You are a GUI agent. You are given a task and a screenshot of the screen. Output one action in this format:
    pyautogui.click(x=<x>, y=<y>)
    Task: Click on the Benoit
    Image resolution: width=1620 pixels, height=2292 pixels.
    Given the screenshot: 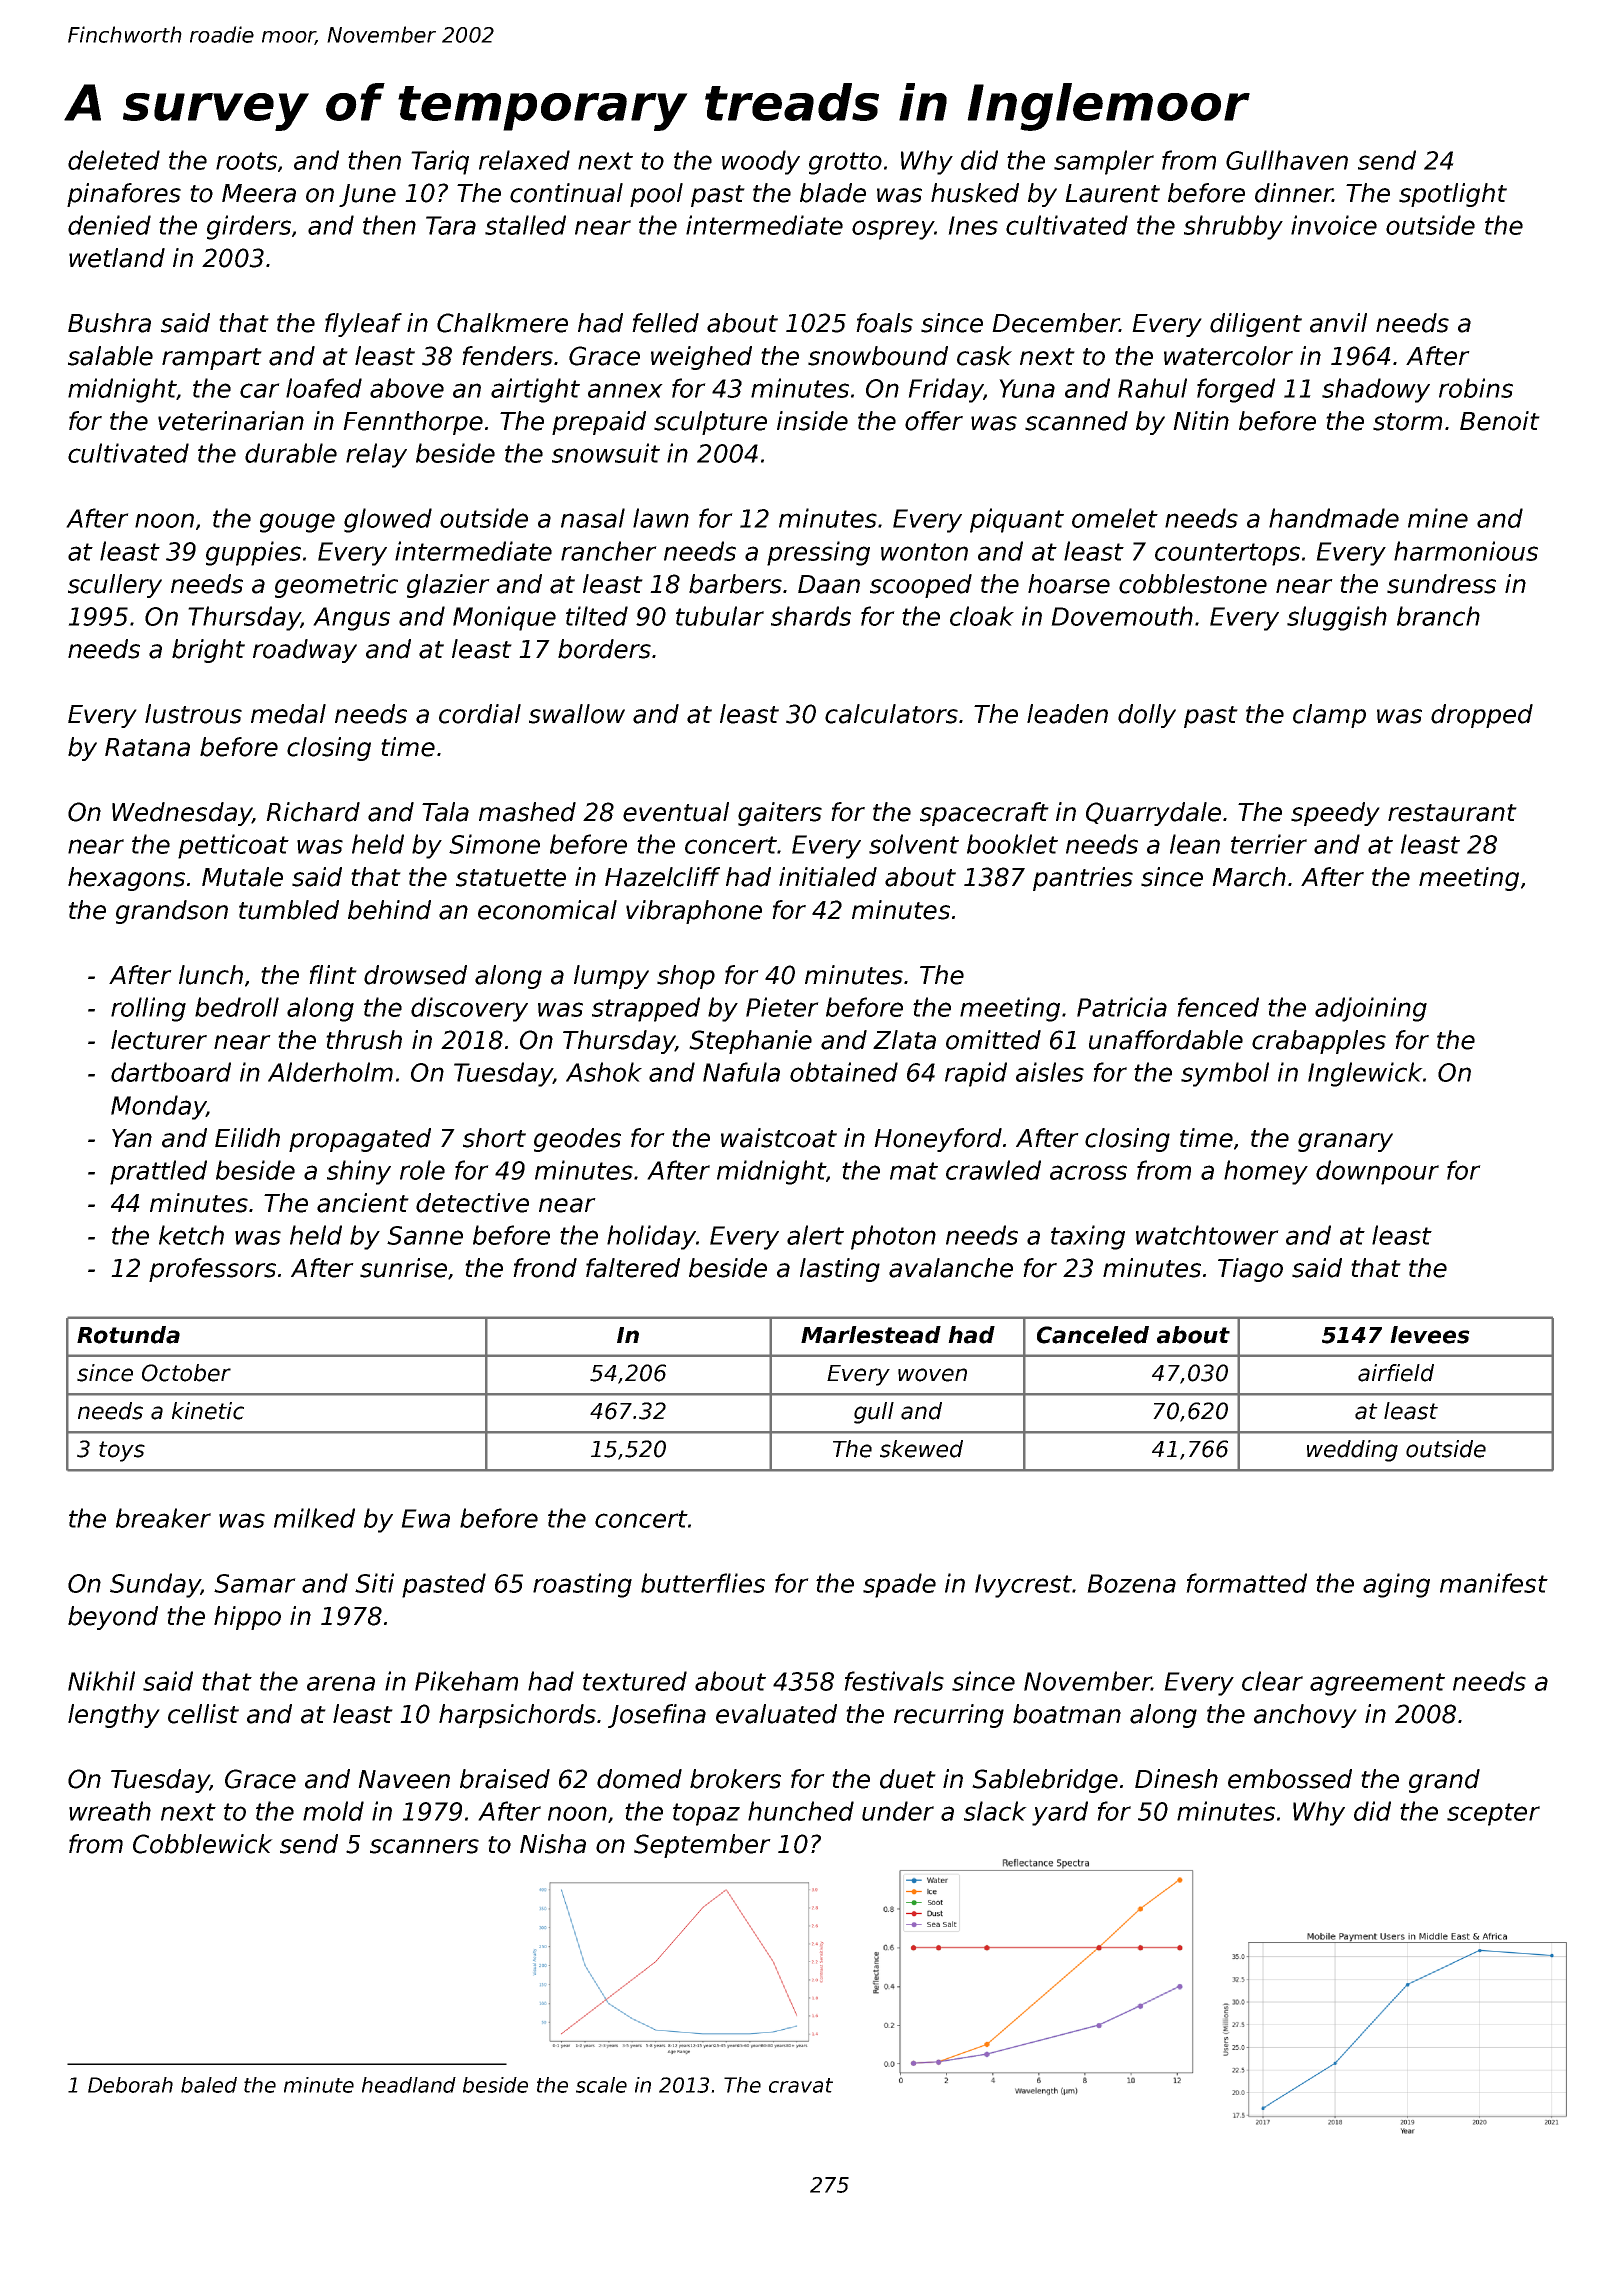 What is the action you would take?
    pyautogui.click(x=1500, y=421)
